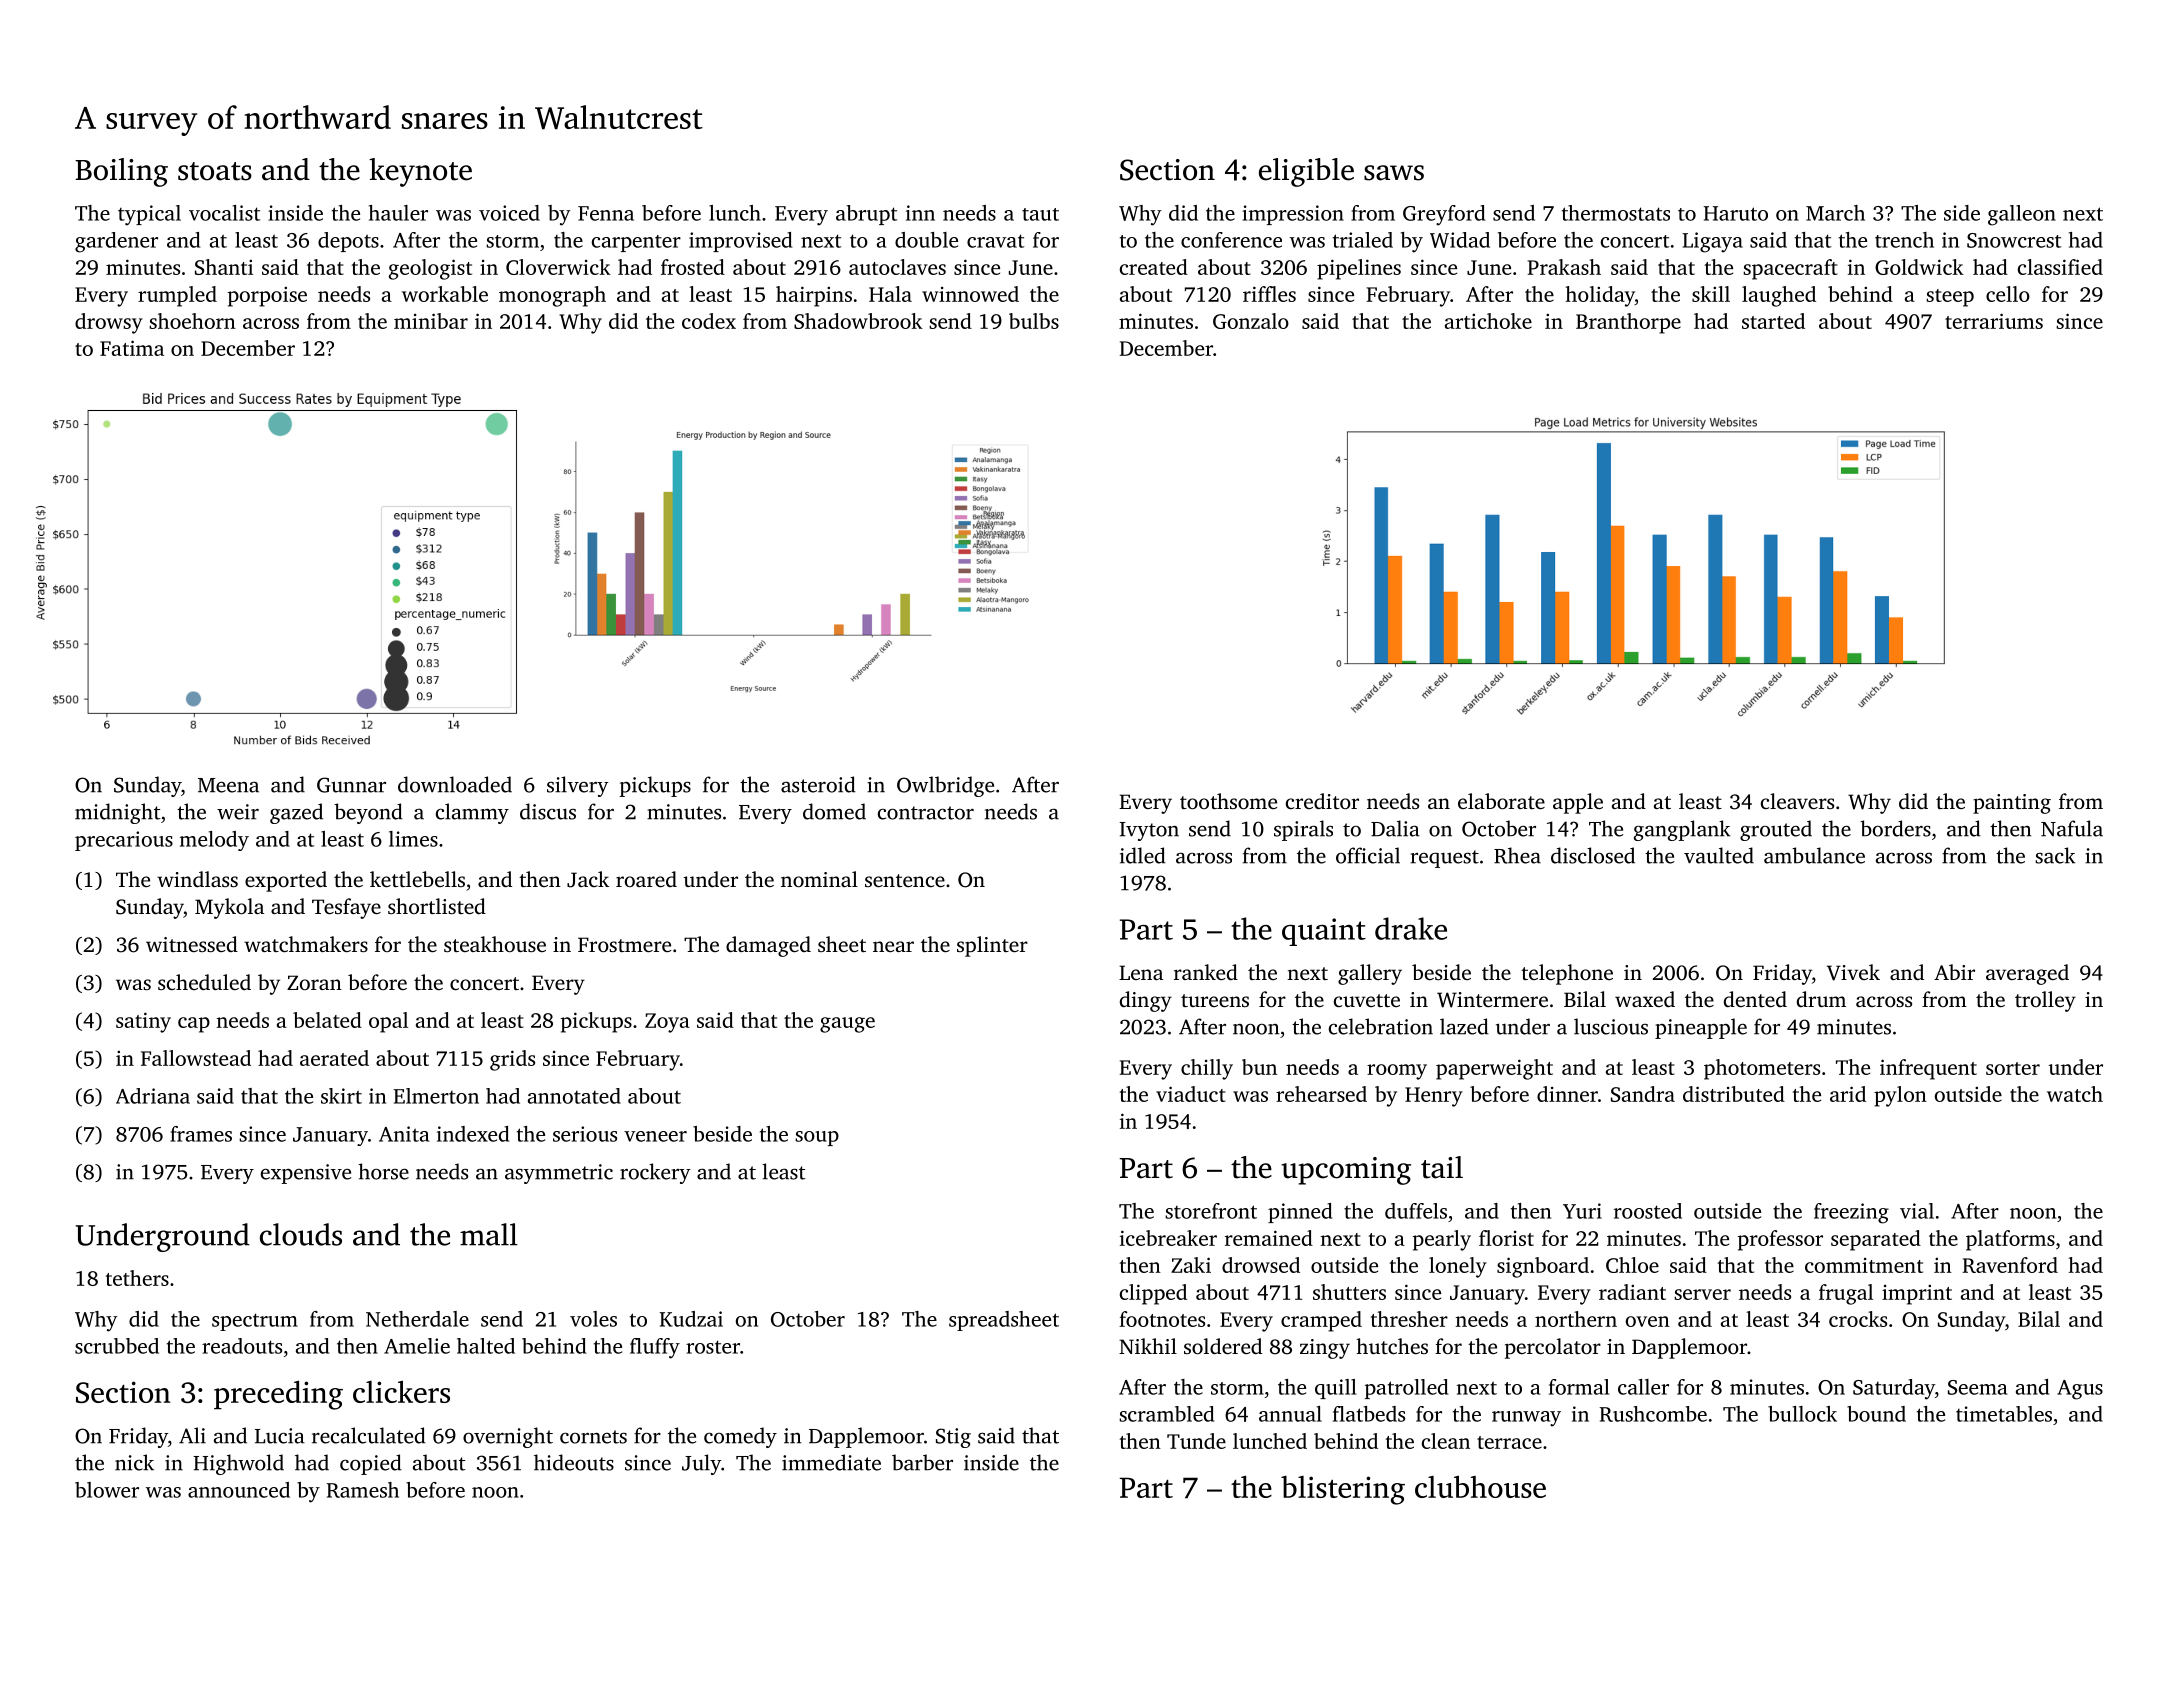 Image resolution: width=2178 pixels, height=1683 pixels. Describe the element at coordinates (1228, 801) in the page. I see `toothsome` at that location.
